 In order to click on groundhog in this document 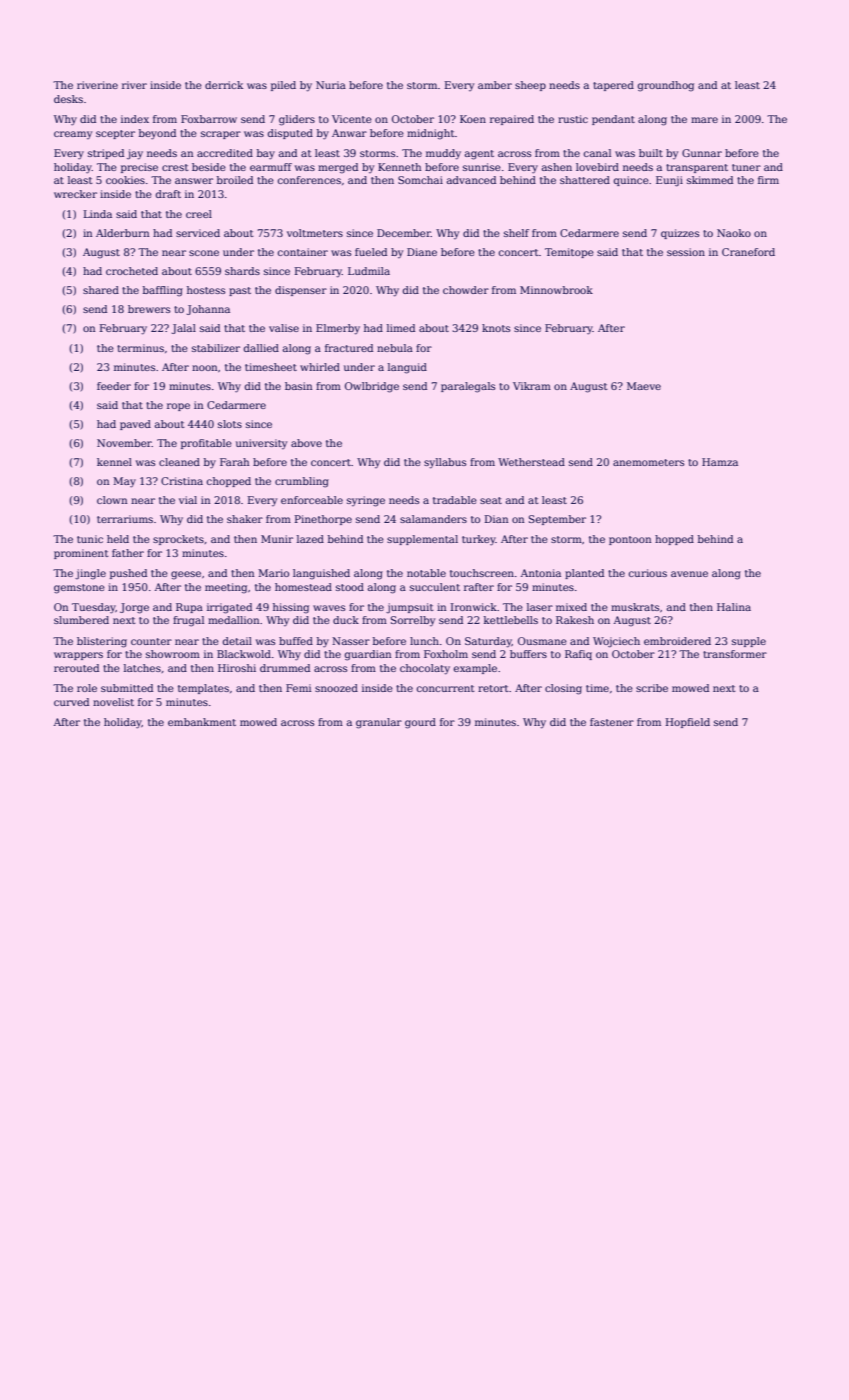, I will do `click(666, 86)`.
